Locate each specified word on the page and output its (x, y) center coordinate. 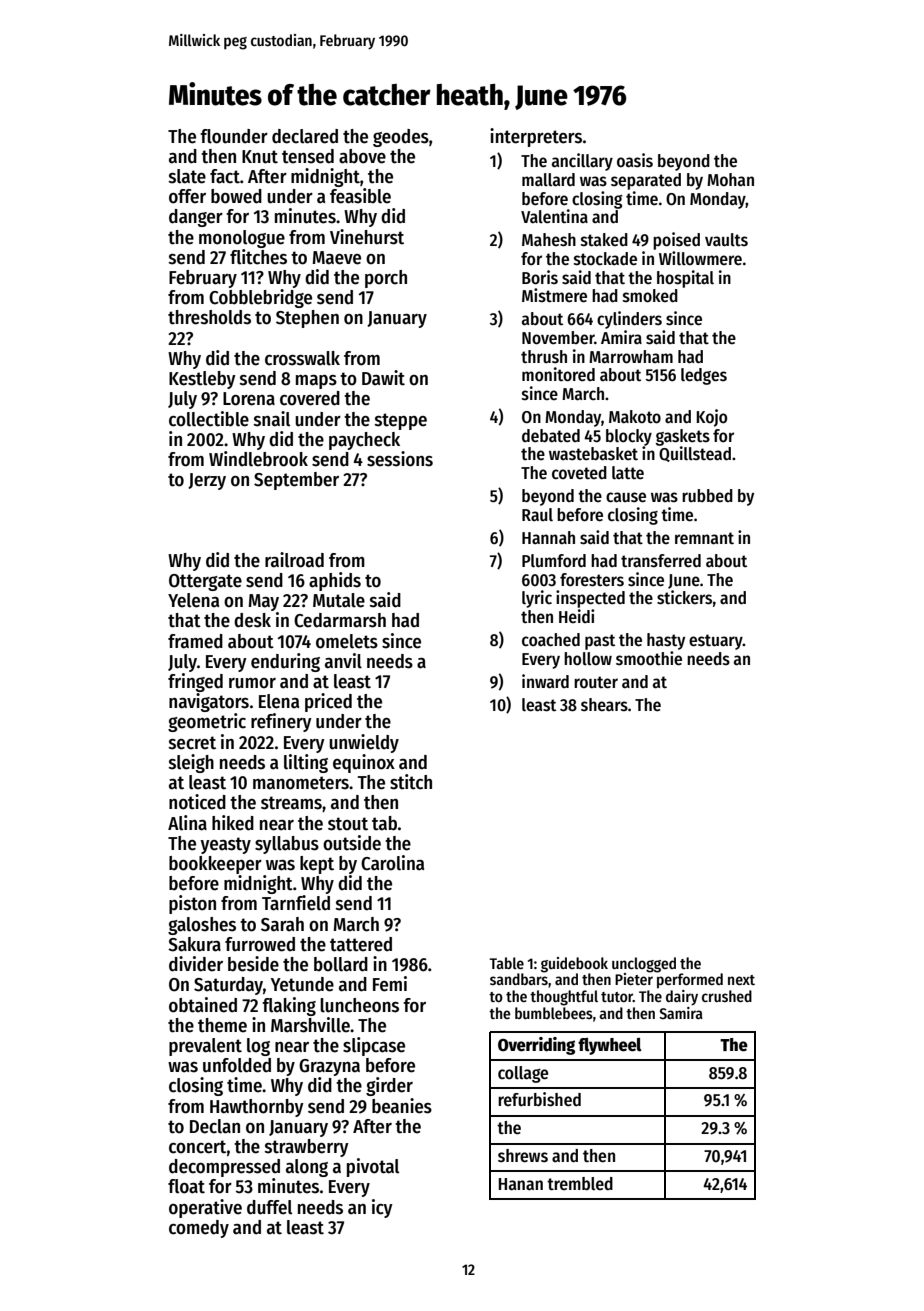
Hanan (521, 1184)
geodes (401, 138)
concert (197, 1147)
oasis (635, 160)
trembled (580, 1184)
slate (187, 176)
